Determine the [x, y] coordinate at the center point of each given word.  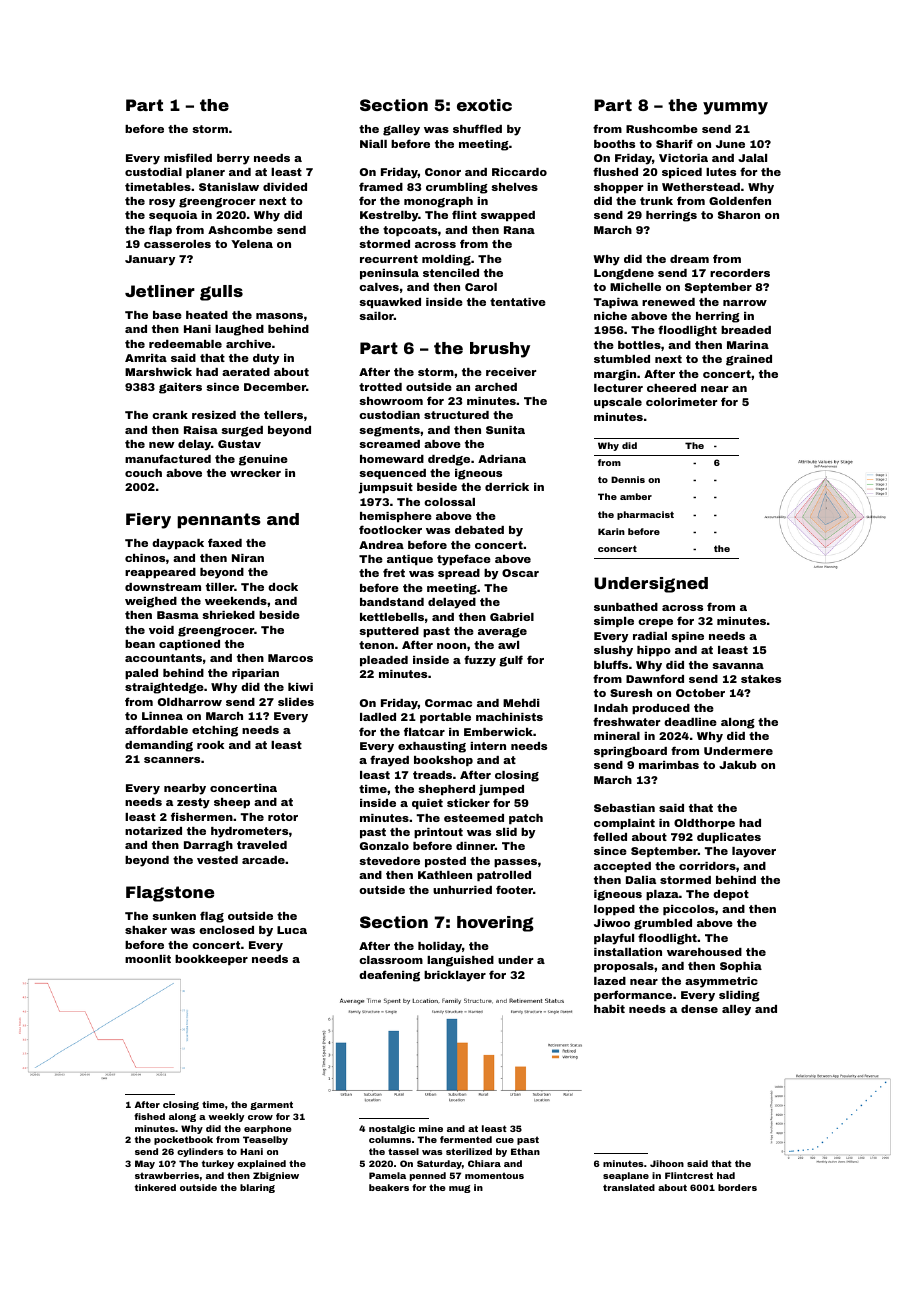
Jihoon [667, 1163]
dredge [449, 460]
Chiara [484, 1163]
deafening [389, 976]
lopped [614, 910]
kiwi [300, 687]
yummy [735, 108]
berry [233, 159]
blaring [257, 1188]
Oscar [520, 573]
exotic [484, 105]
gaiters [180, 388]
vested [217, 860]
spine [687, 637]
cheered [671, 388]
